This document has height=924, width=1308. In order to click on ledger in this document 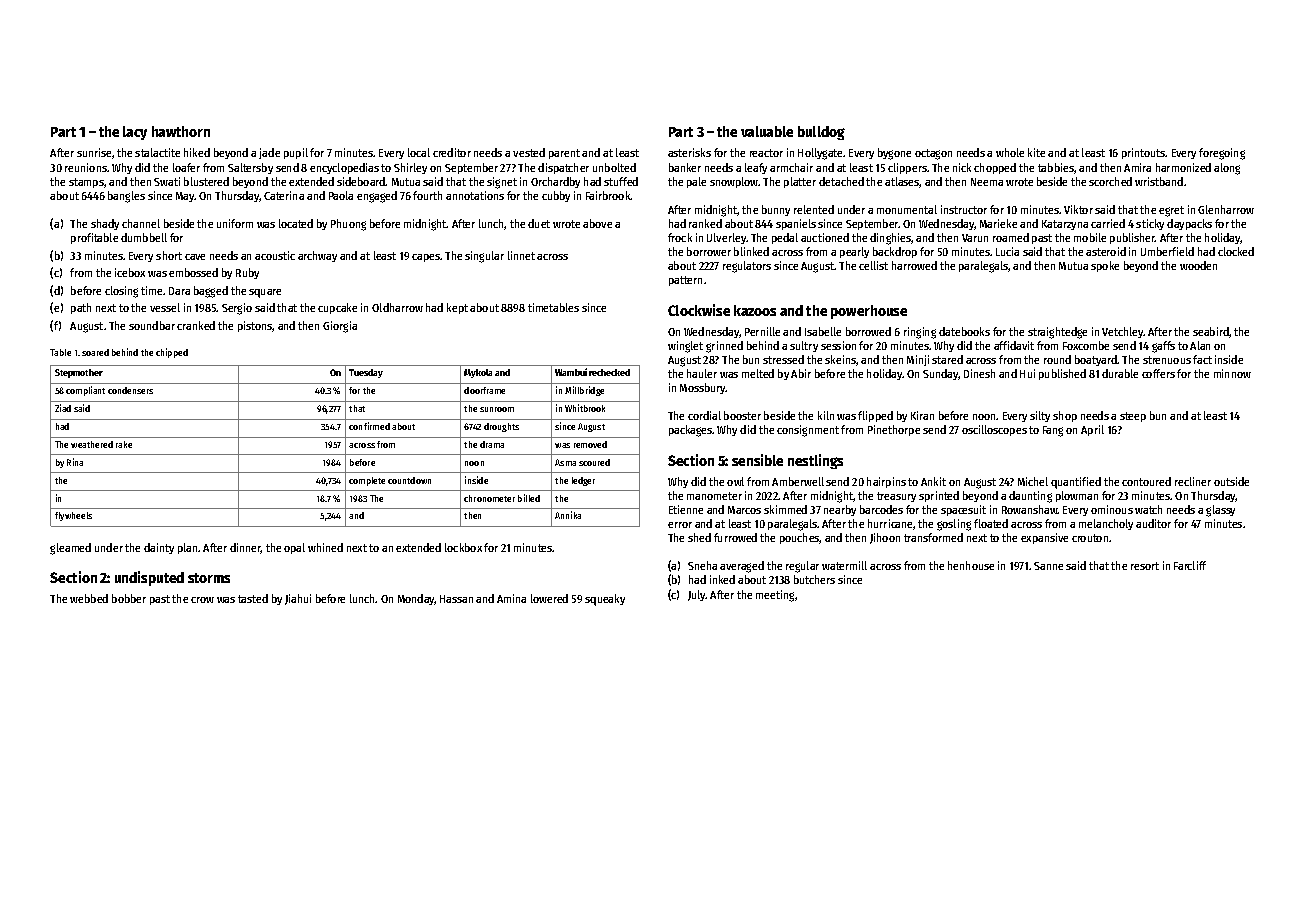, I will do `click(583, 481)`.
